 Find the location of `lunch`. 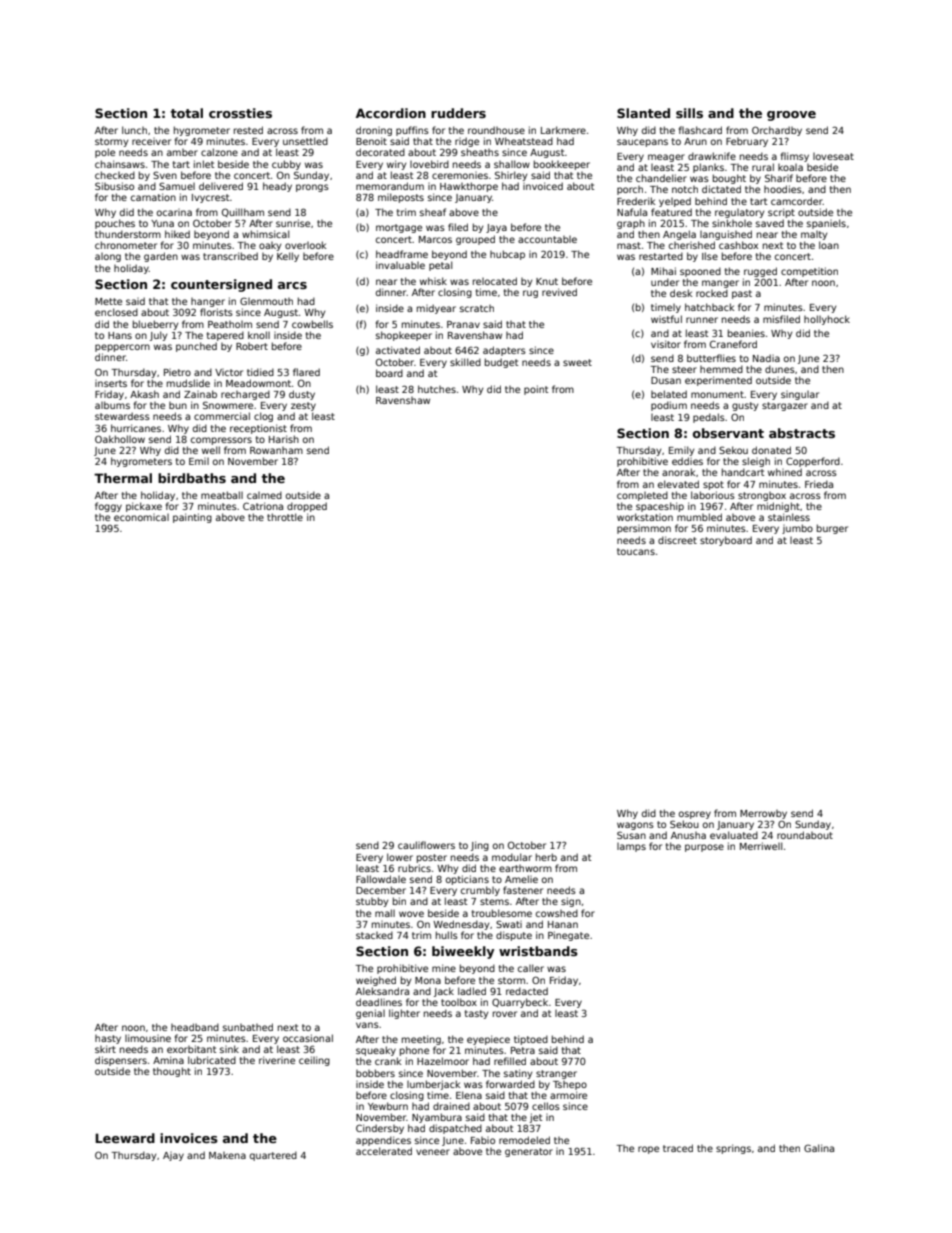

lunch is located at coordinates (134, 130).
